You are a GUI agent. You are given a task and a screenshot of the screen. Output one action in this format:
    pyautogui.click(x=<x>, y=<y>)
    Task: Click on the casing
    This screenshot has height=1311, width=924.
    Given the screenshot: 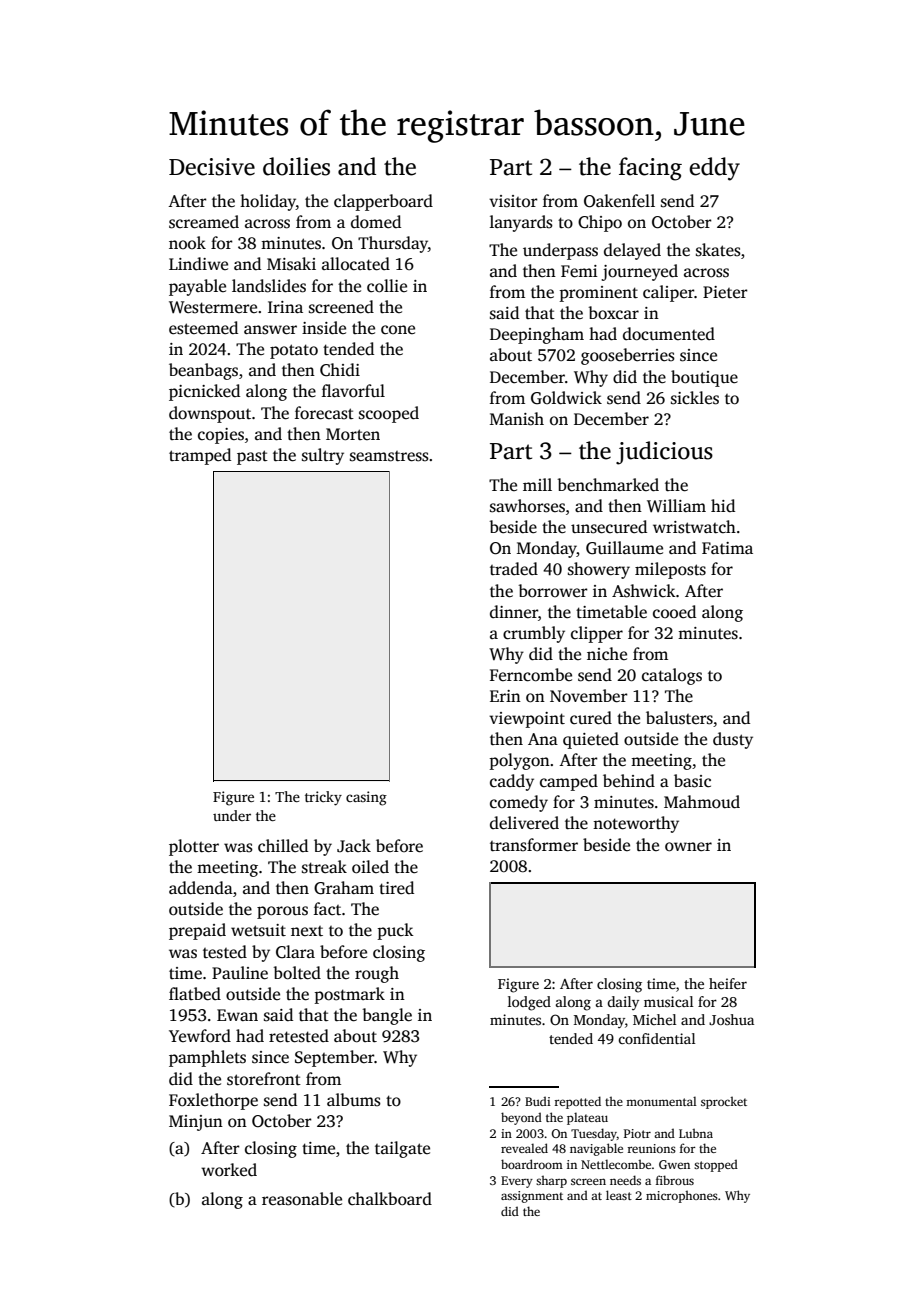 What is the action you would take?
    pyautogui.click(x=366, y=798)
